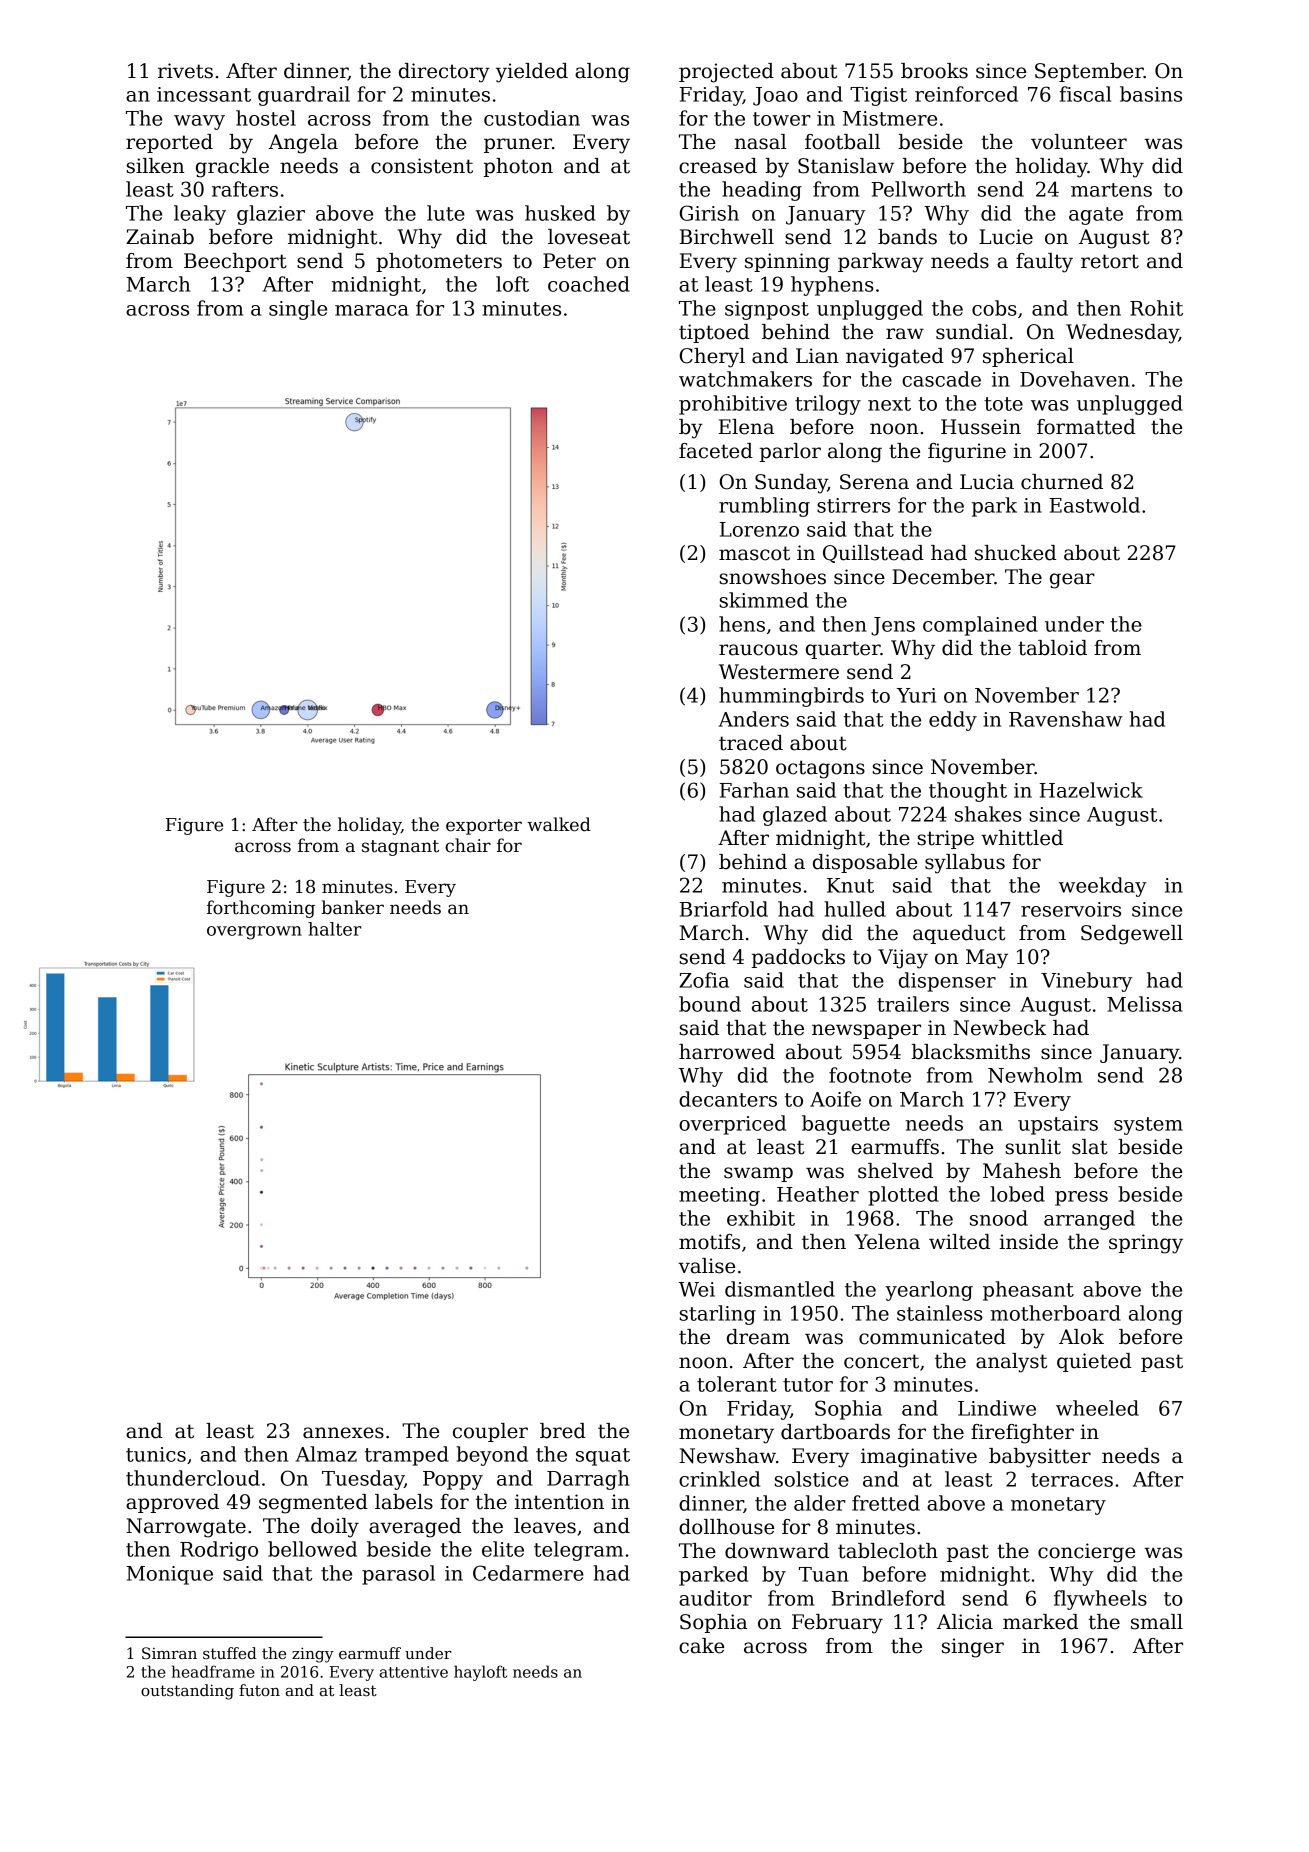  I want to click on bound, so click(710, 1004).
